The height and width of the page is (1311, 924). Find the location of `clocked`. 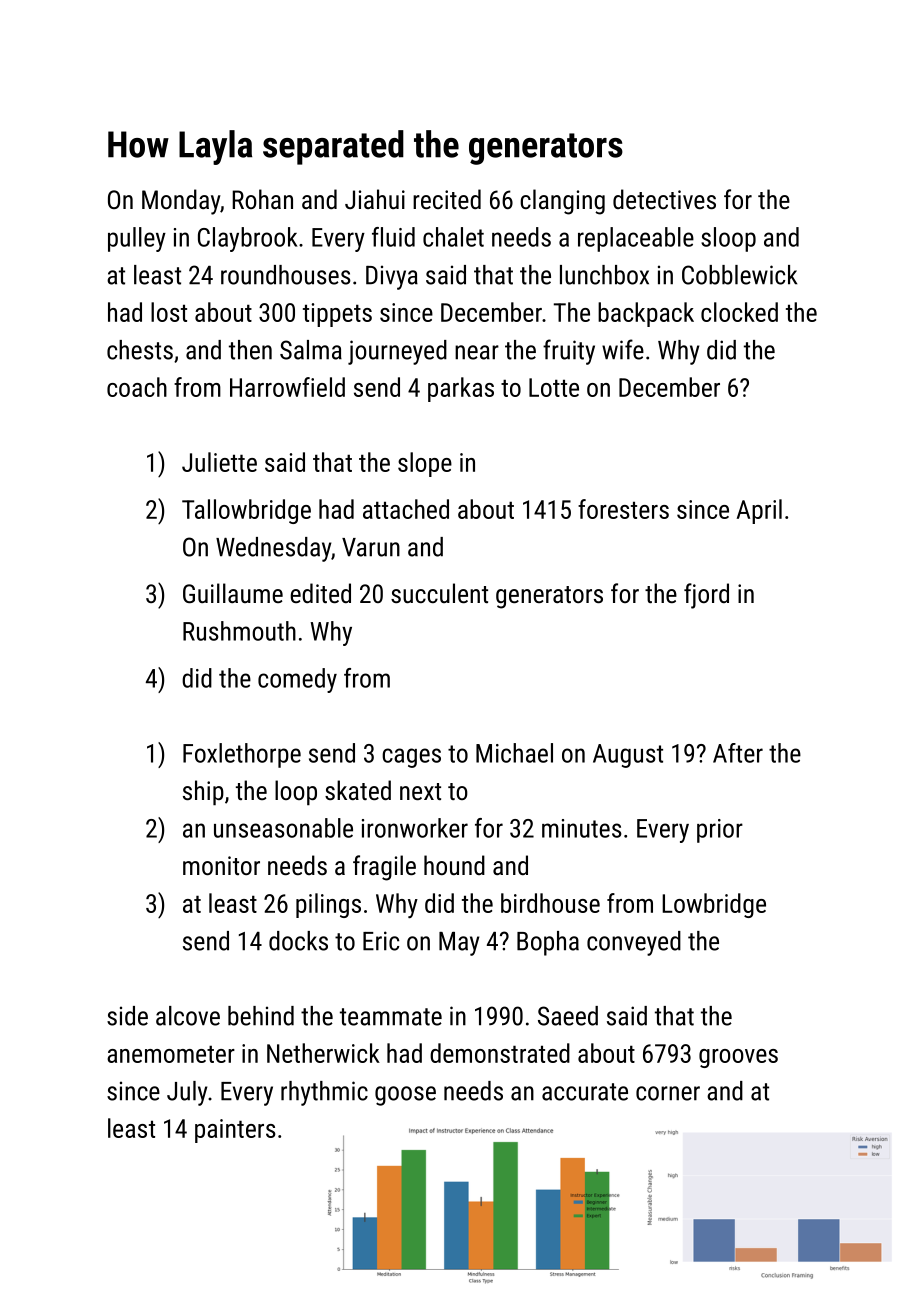

clocked is located at coordinates (739, 312).
